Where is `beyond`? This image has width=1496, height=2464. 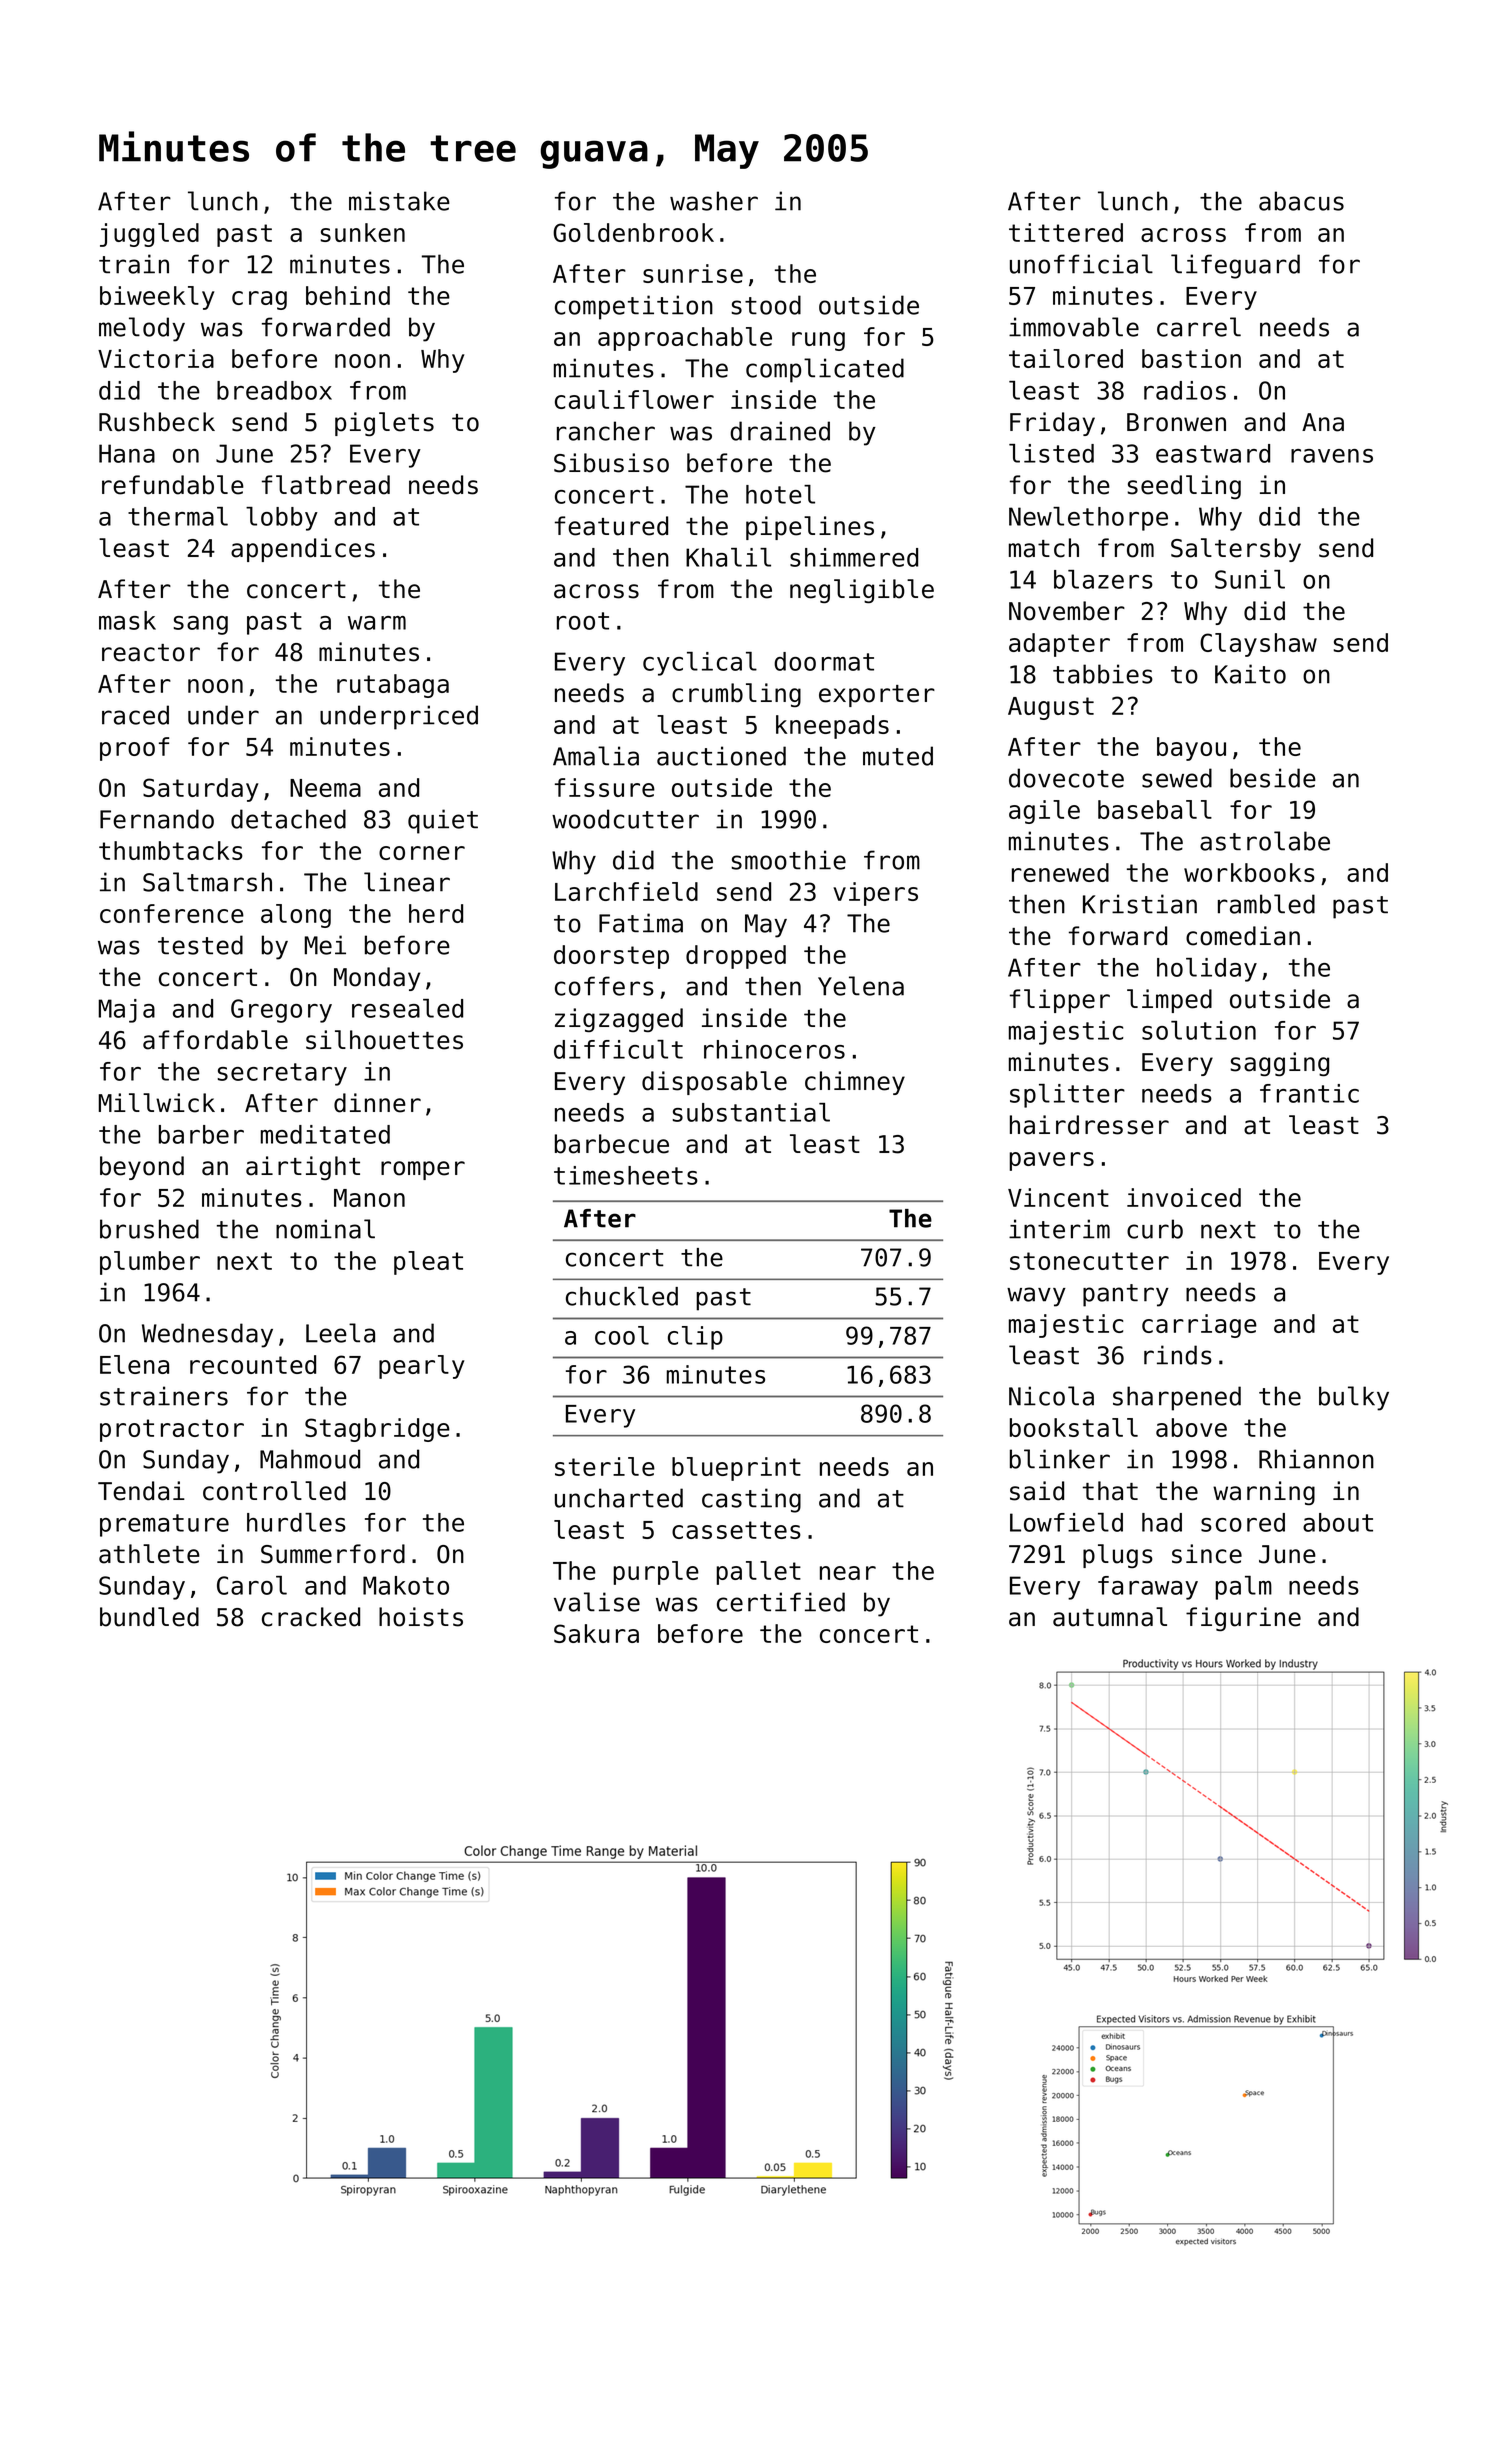 beyond is located at coordinates (142, 1168).
